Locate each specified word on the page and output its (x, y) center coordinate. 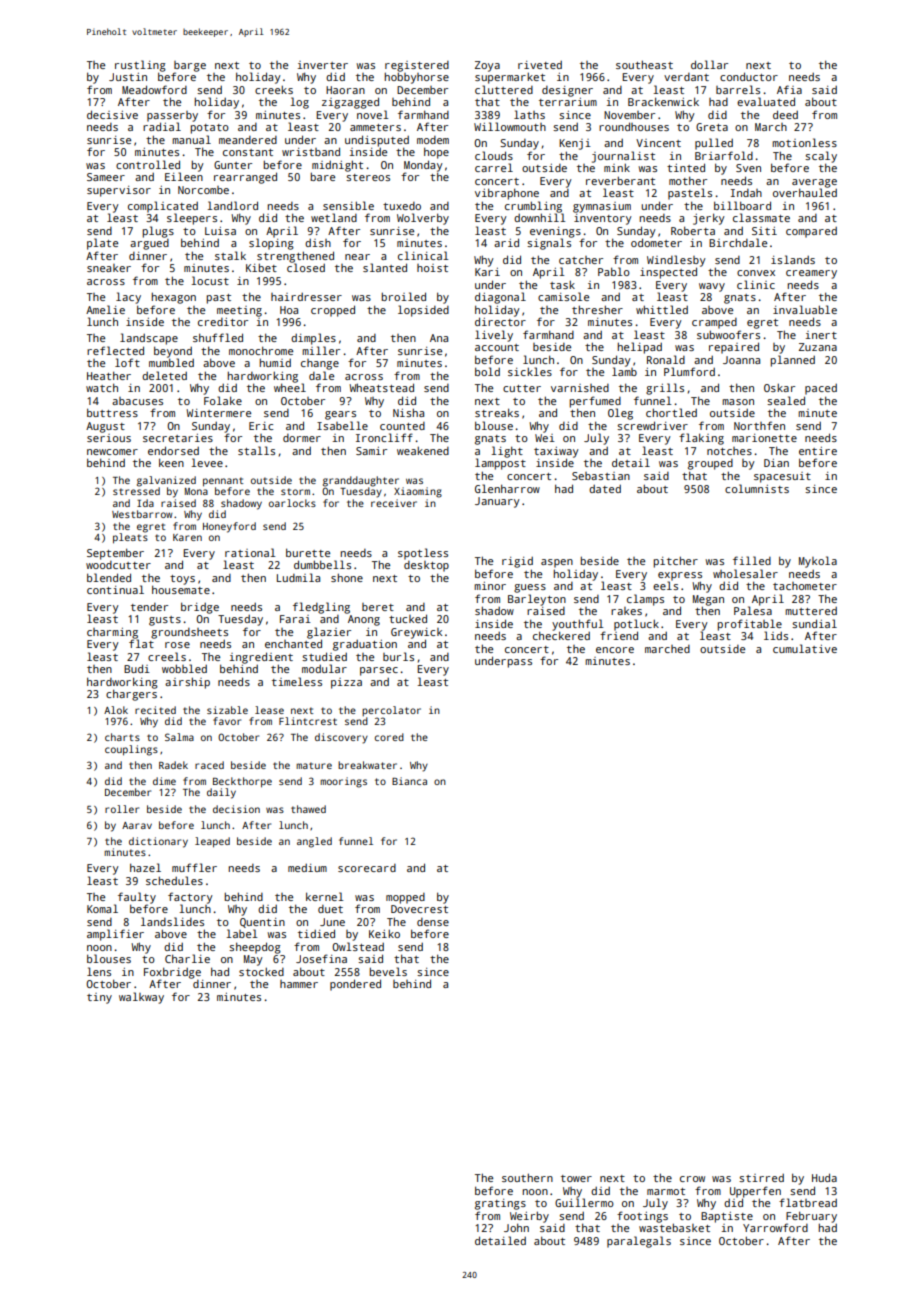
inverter (323, 65)
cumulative (805, 648)
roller (122, 809)
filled (752, 560)
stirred (761, 1178)
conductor (749, 76)
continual (115, 589)
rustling (140, 66)
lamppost (500, 464)
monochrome (261, 350)
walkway (141, 998)
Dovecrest (419, 909)
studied (324, 656)
